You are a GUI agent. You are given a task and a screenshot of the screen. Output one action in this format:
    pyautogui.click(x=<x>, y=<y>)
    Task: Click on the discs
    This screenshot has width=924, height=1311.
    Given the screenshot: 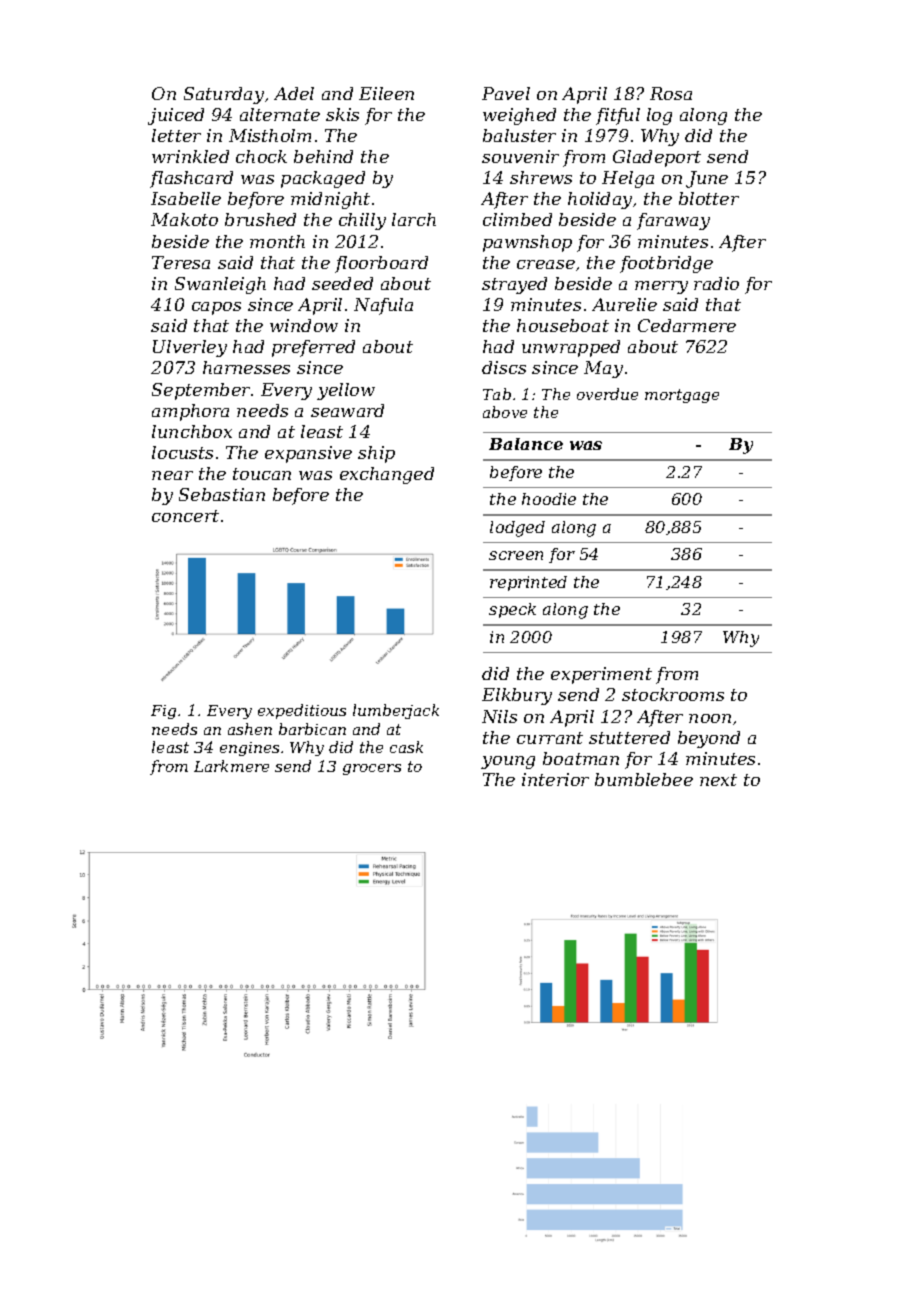 What is the action you would take?
    pyautogui.click(x=504, y=367)
